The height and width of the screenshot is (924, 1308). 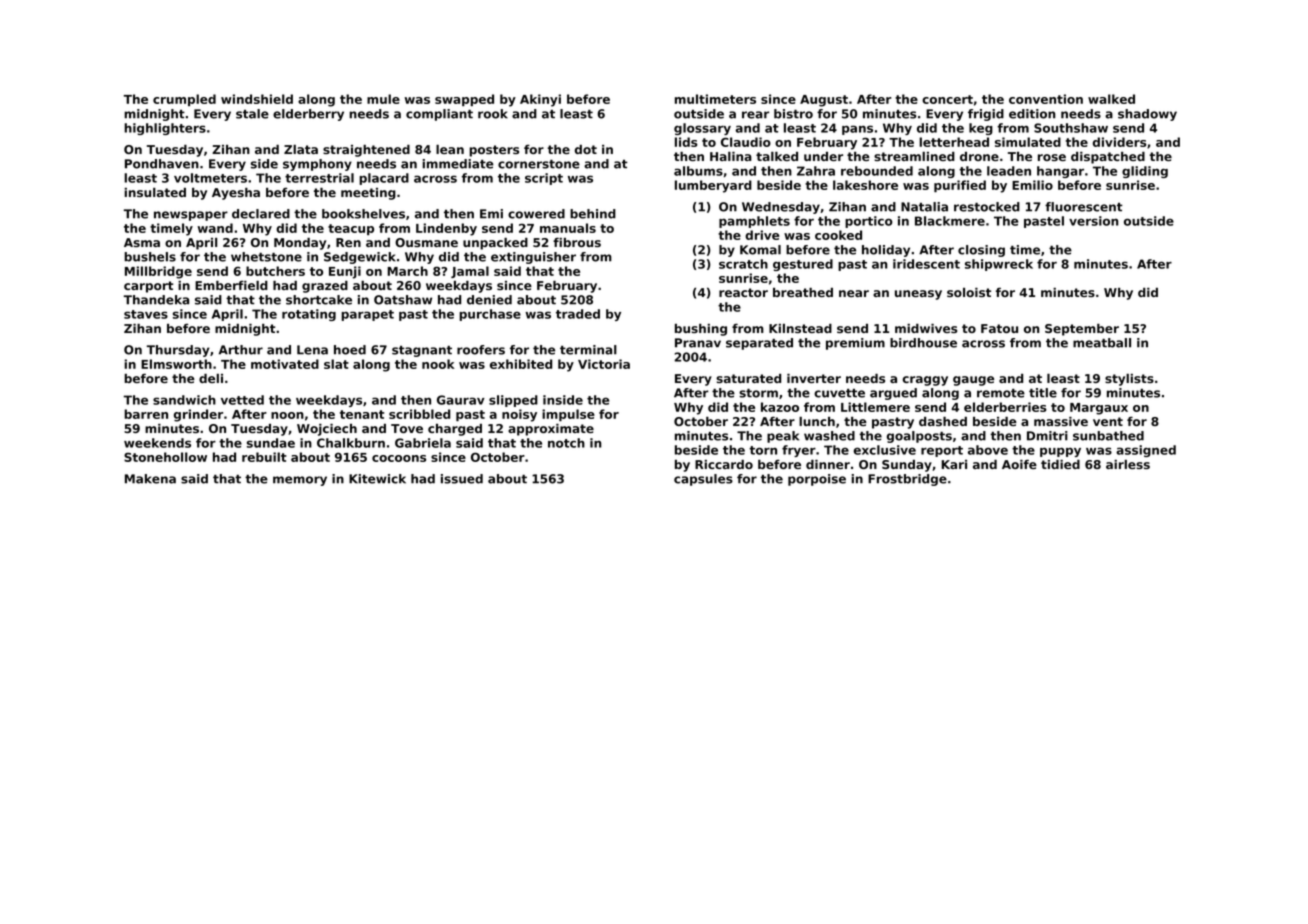 What do you see at coordinates (703, 480) in the screenshot?
I see `capsules` at bounding box center [703, 480].
